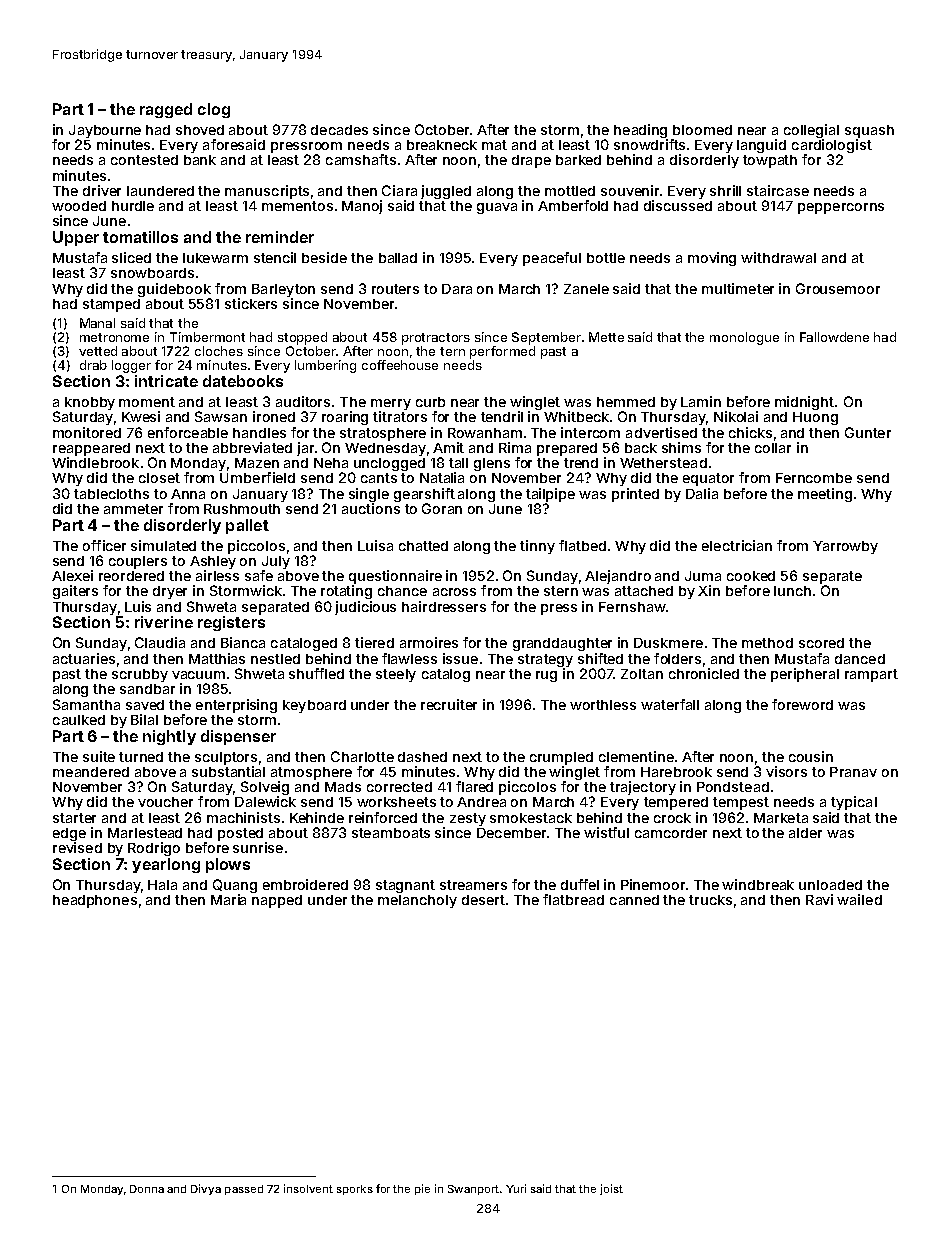  Describe the element at coordinates (399, 190) in the page. I see `Ciara` at that location.
